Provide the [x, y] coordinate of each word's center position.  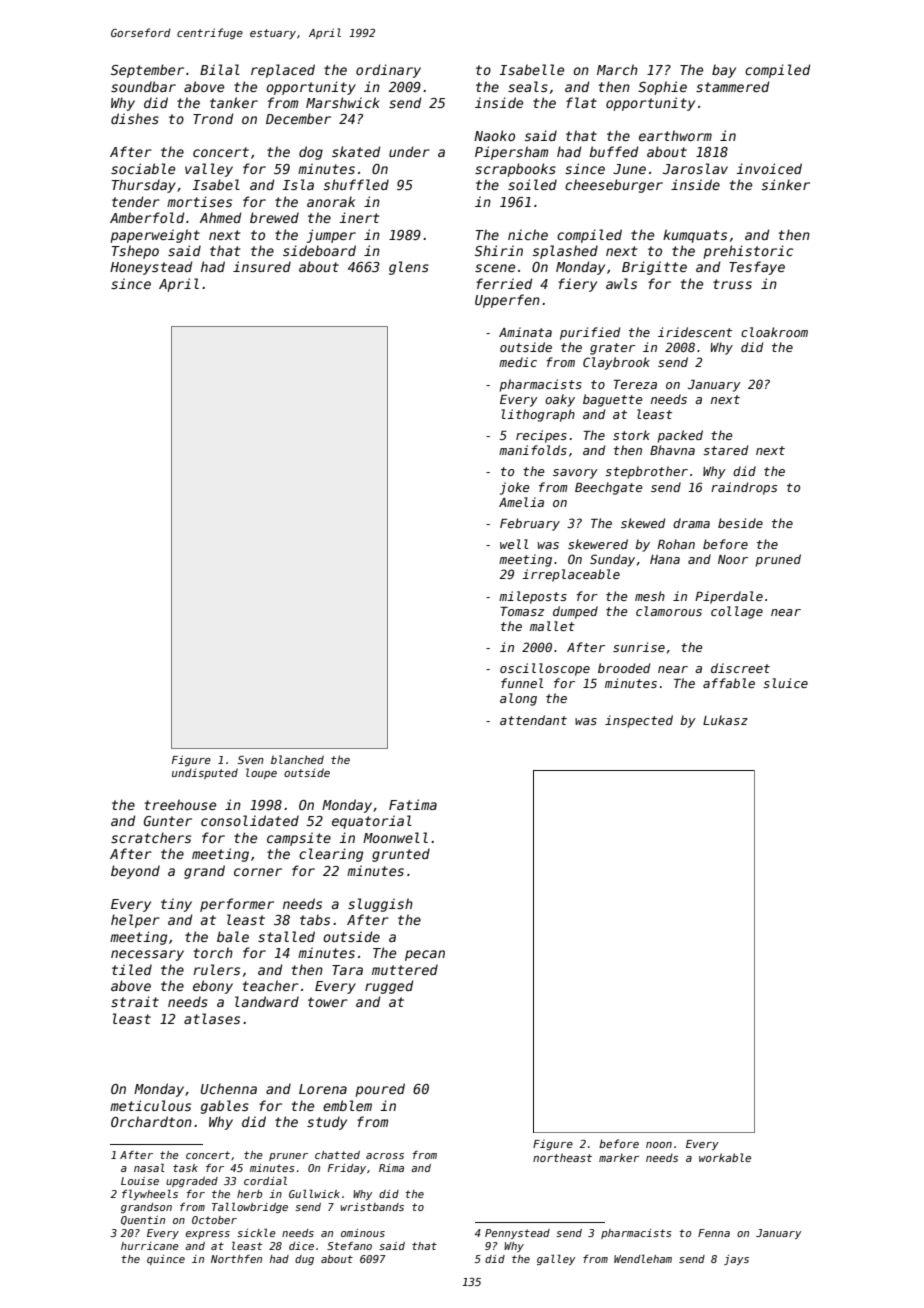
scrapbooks [515, 170]
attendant [533, 720]
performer [237, 905]
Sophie [662, 88]
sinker [786, 184]
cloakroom [774, 332]
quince [166, 1260]
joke [515, 488]
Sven [251, 760]
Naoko [494, 135]
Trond [213, 118]
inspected [639, 721]
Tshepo [135, 252]
